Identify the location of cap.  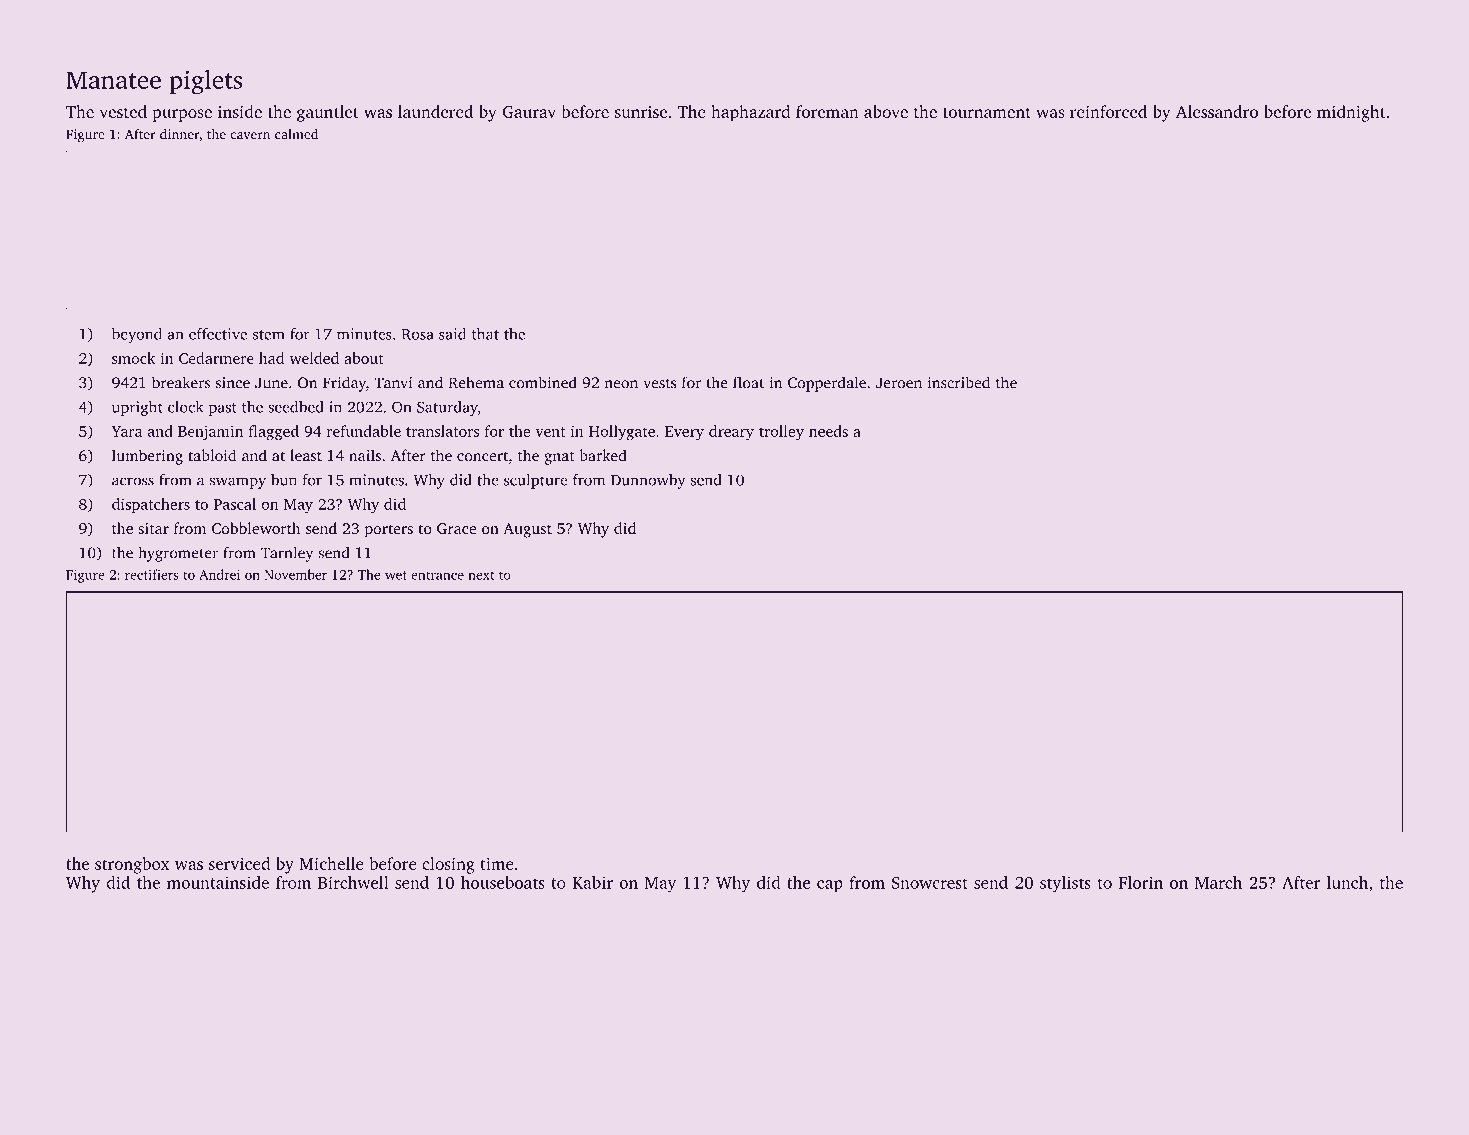
(830, 886).
